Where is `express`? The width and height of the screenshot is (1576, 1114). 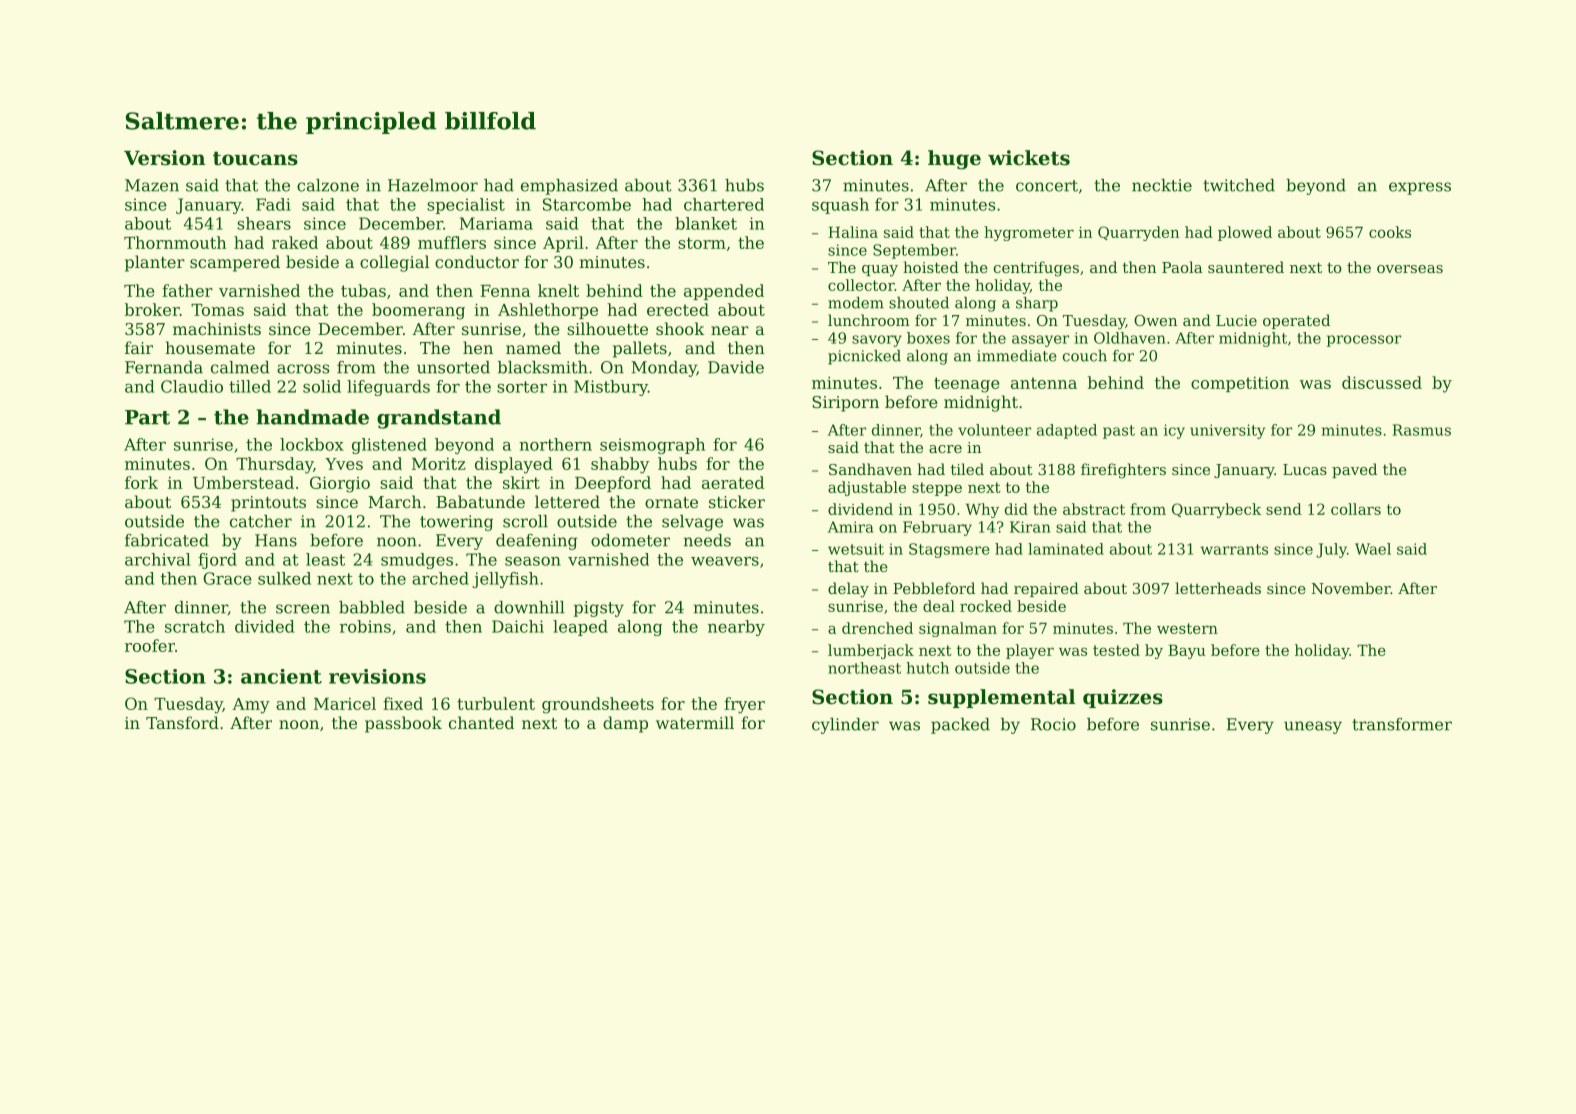
express is located at coordinates (1420, 188).
